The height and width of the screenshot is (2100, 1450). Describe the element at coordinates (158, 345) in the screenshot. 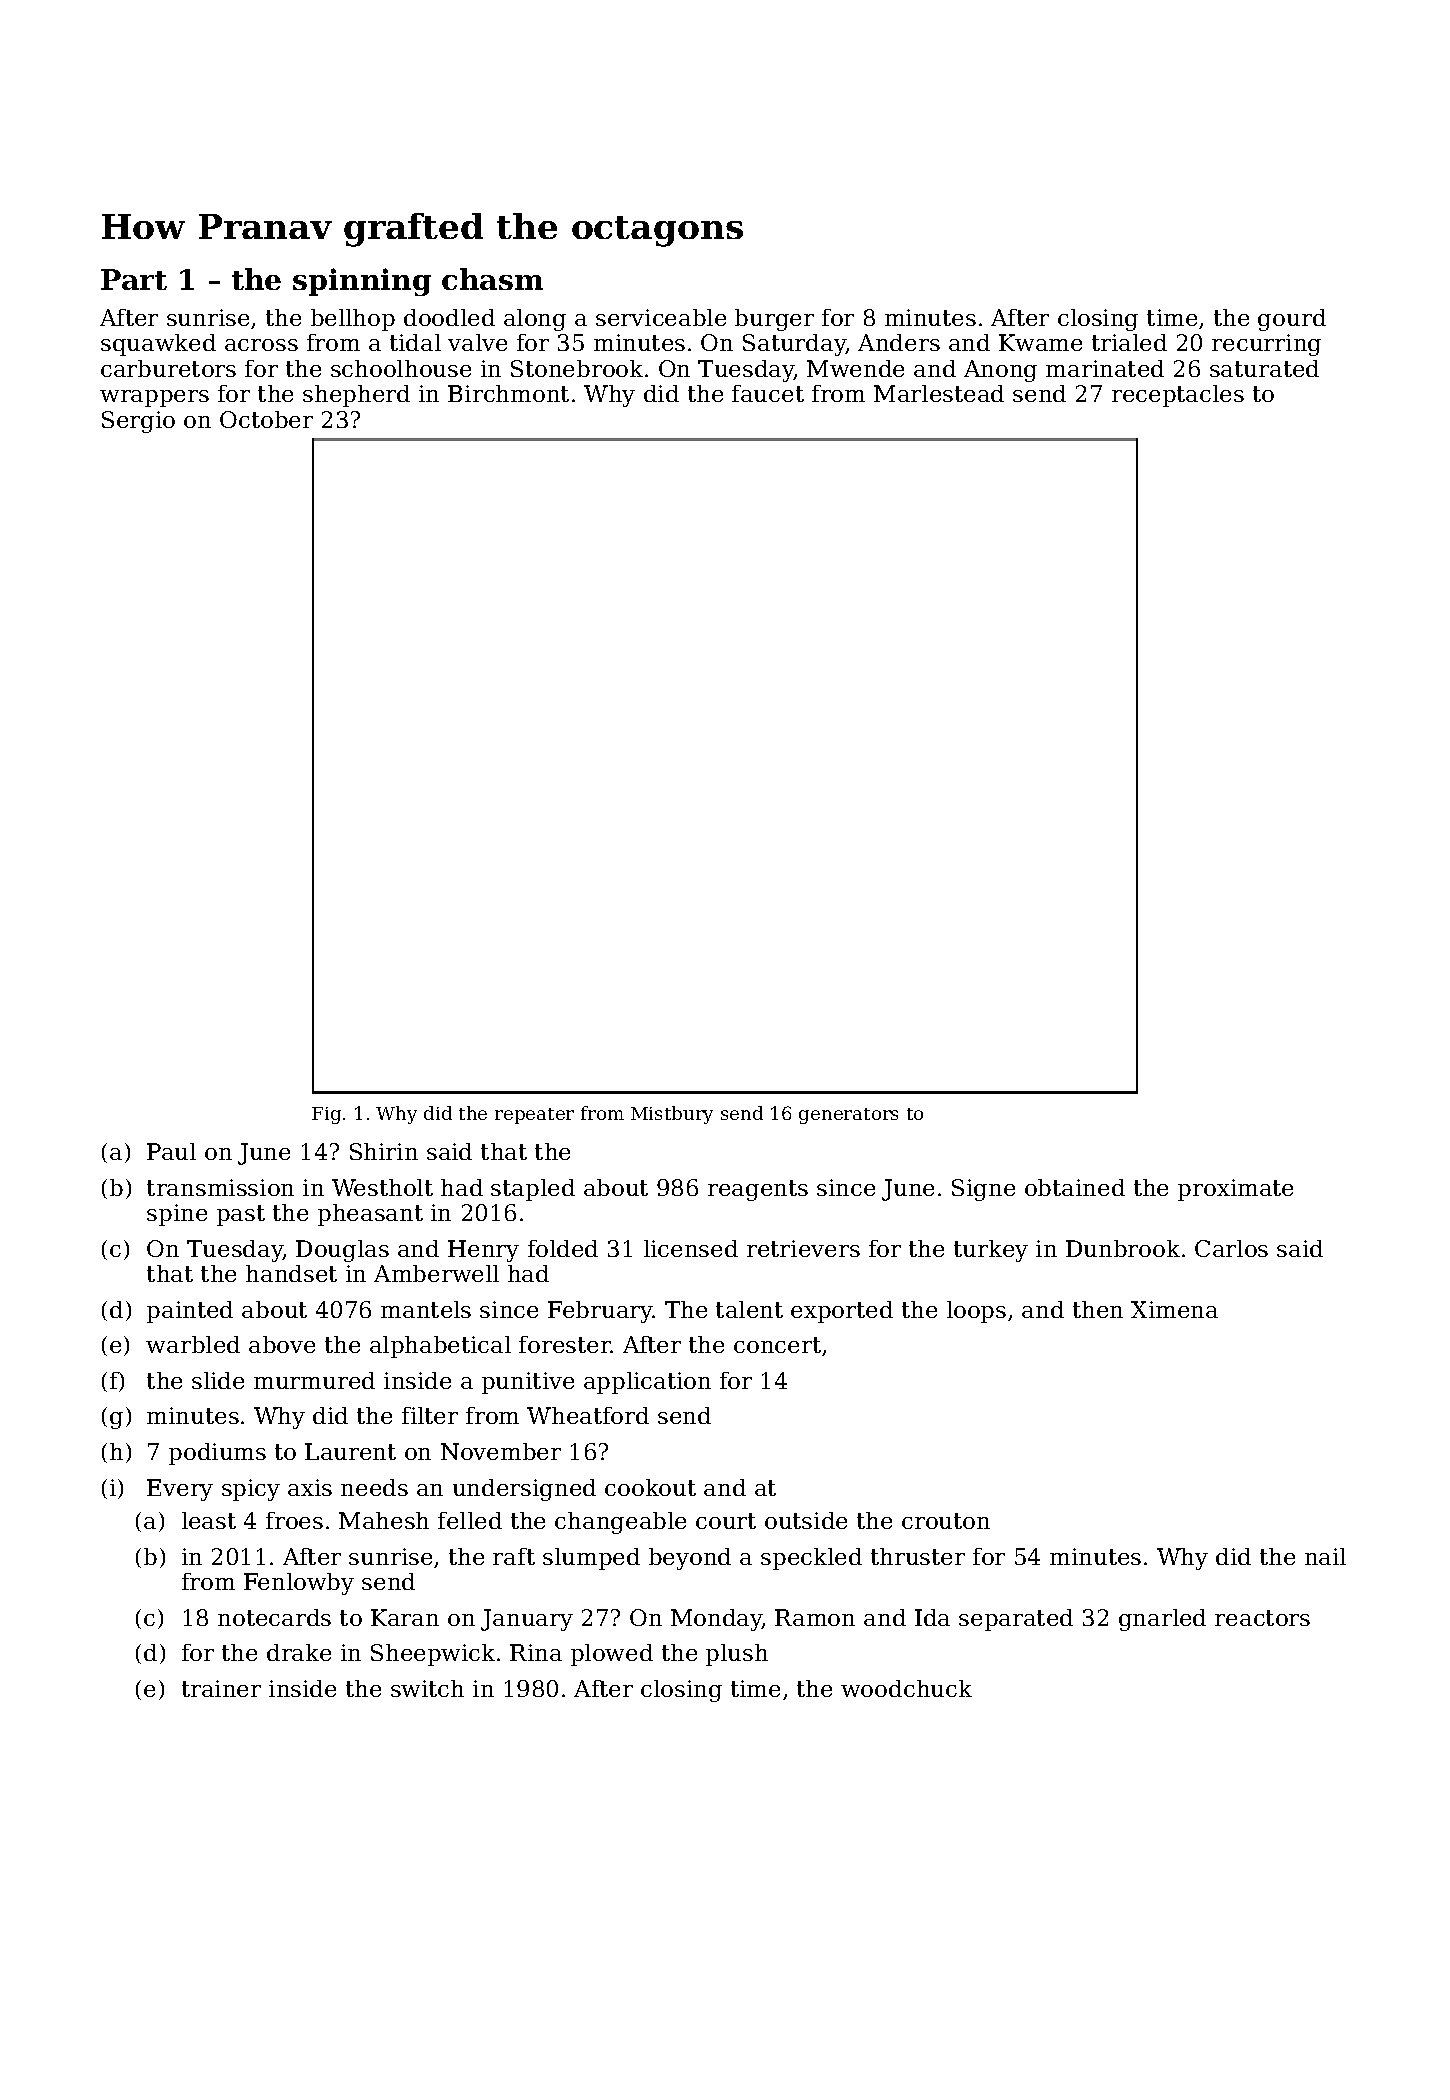

I see `squawked` at that location.
